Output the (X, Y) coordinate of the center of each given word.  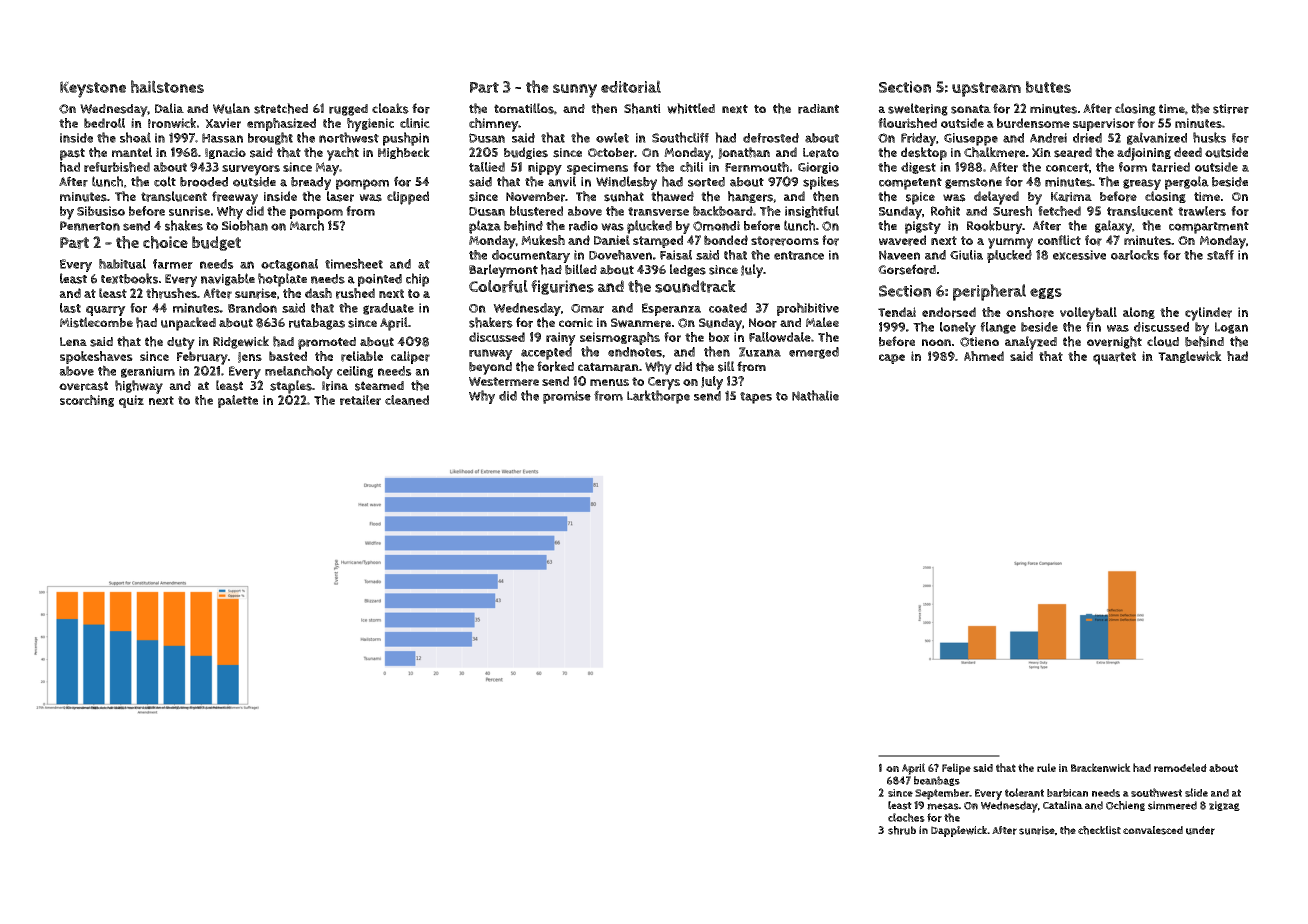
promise (567, 397)
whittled (691, 108)
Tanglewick (1190, 357)
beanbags (937, 781)
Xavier (223, 123)
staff (1220, 255)
